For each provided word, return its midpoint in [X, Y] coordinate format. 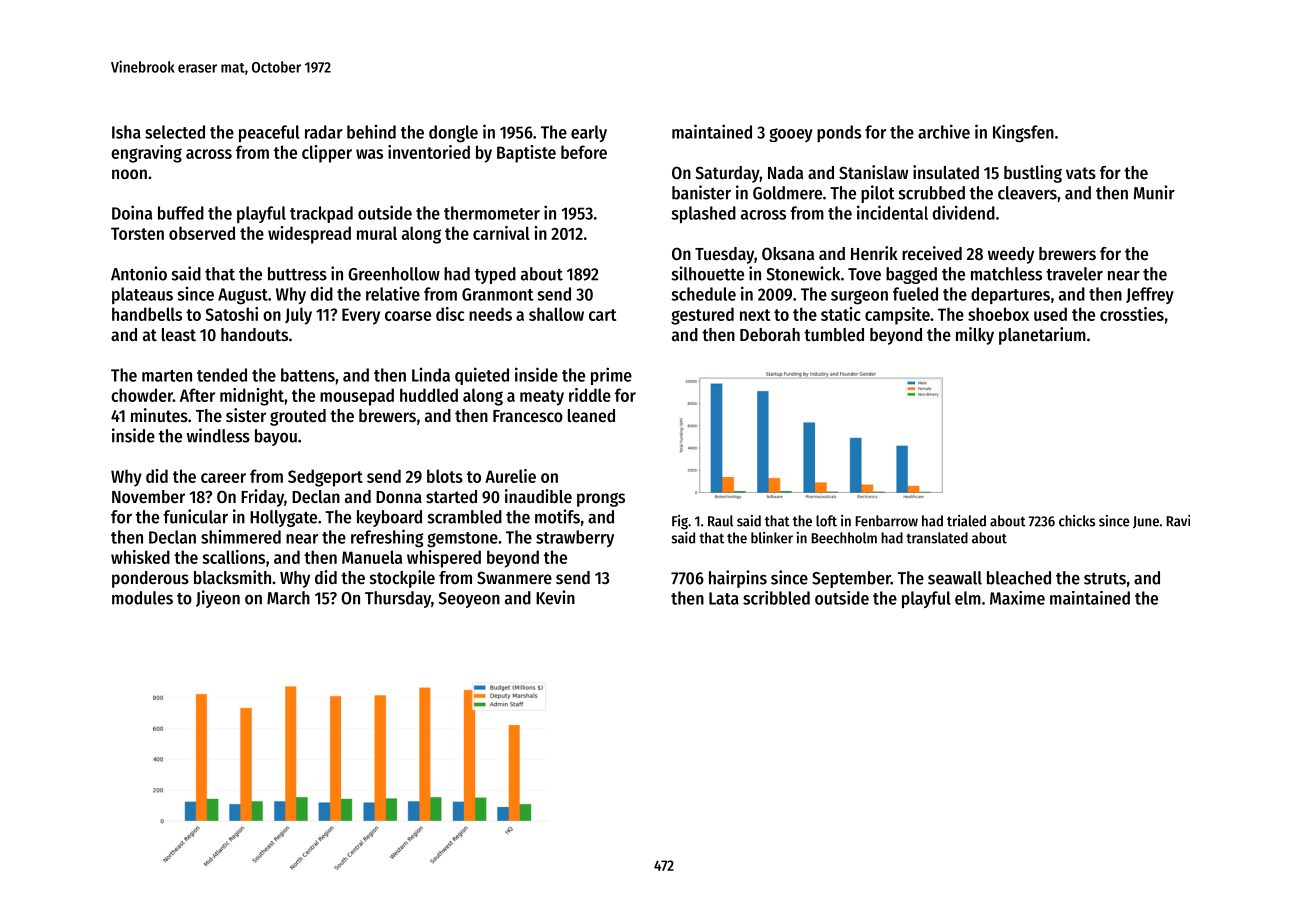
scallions [233, 557]
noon [129, 174]
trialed [966, 521]
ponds [839, 133]
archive [944, 131]
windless [218, 435]
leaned [591, 415]
